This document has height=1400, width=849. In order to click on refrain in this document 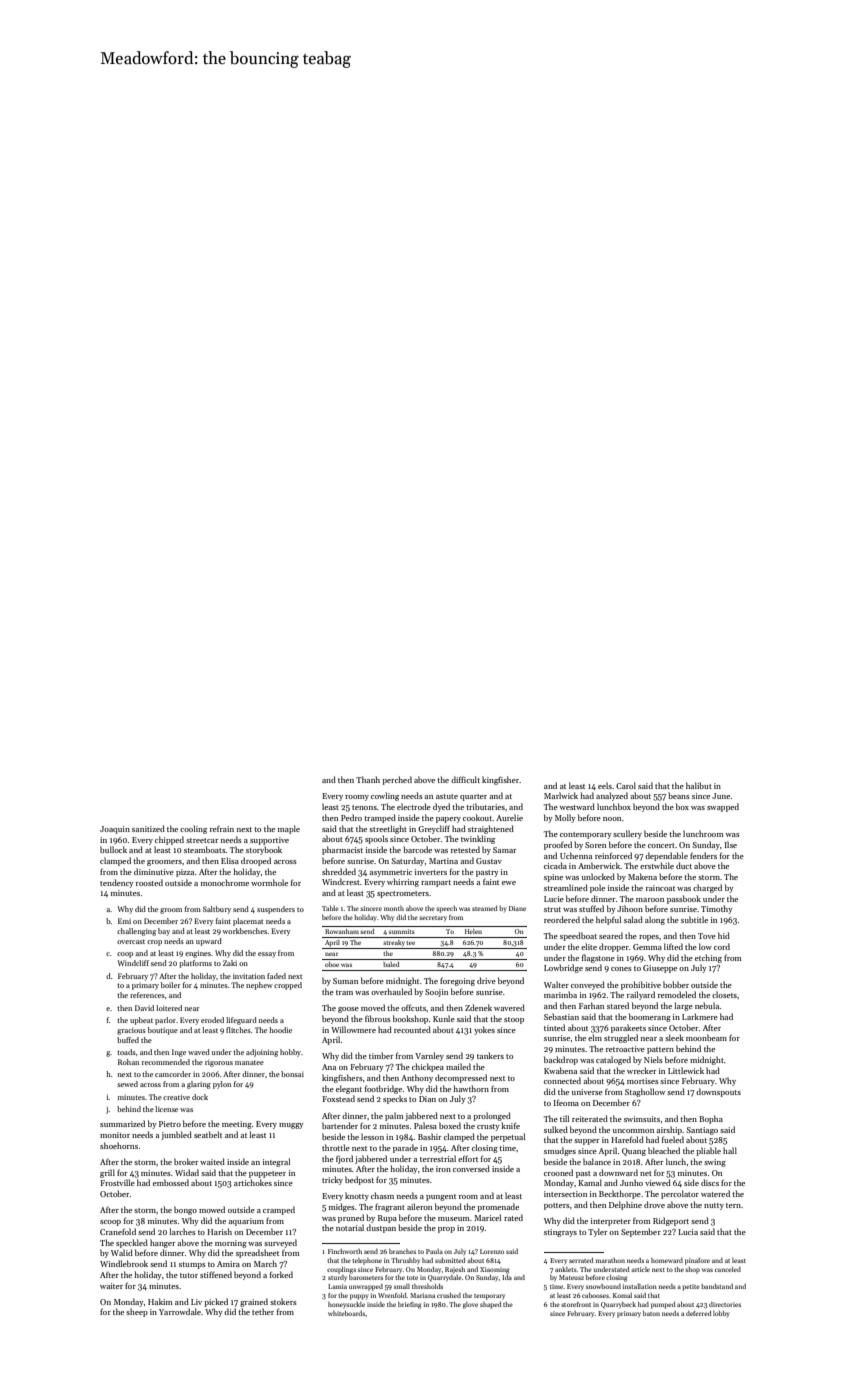, I will do `click(222, 829)`.
